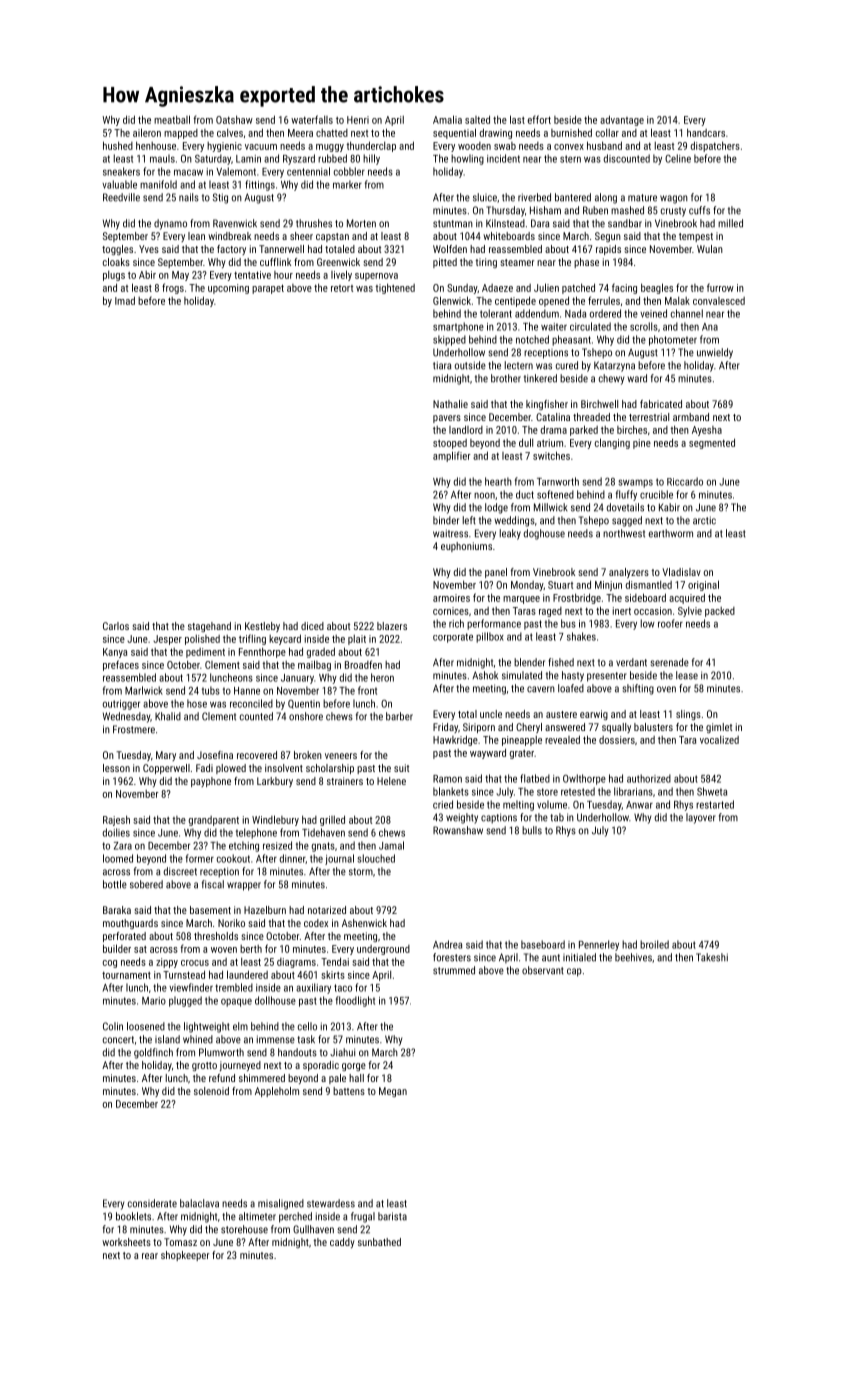 The width and height of the page is (849, 1400). Describe the element at coordinates (125, 300) in the page. I see `Imad` at that location.
